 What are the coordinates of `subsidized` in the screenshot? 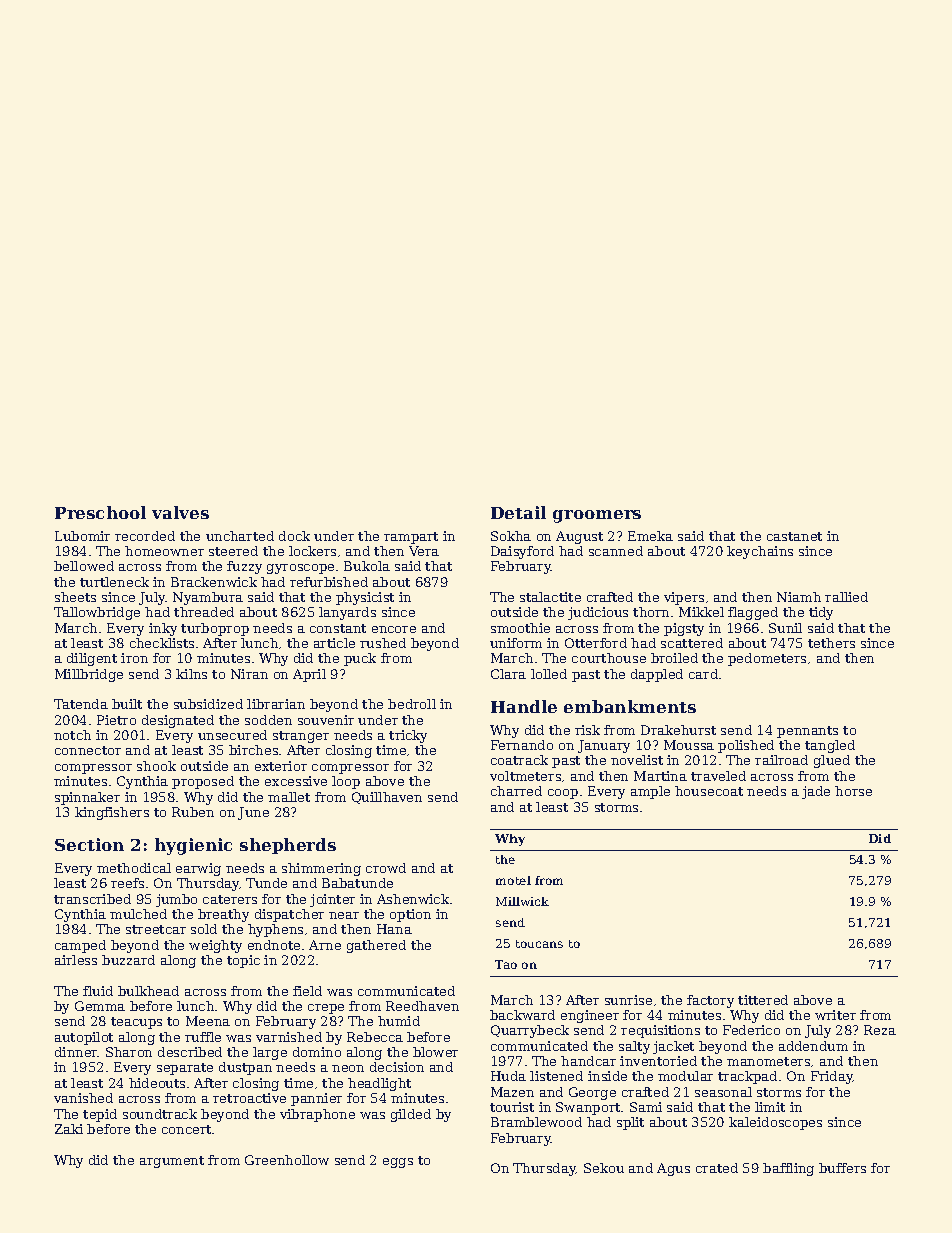 It's located at (208, 704).
